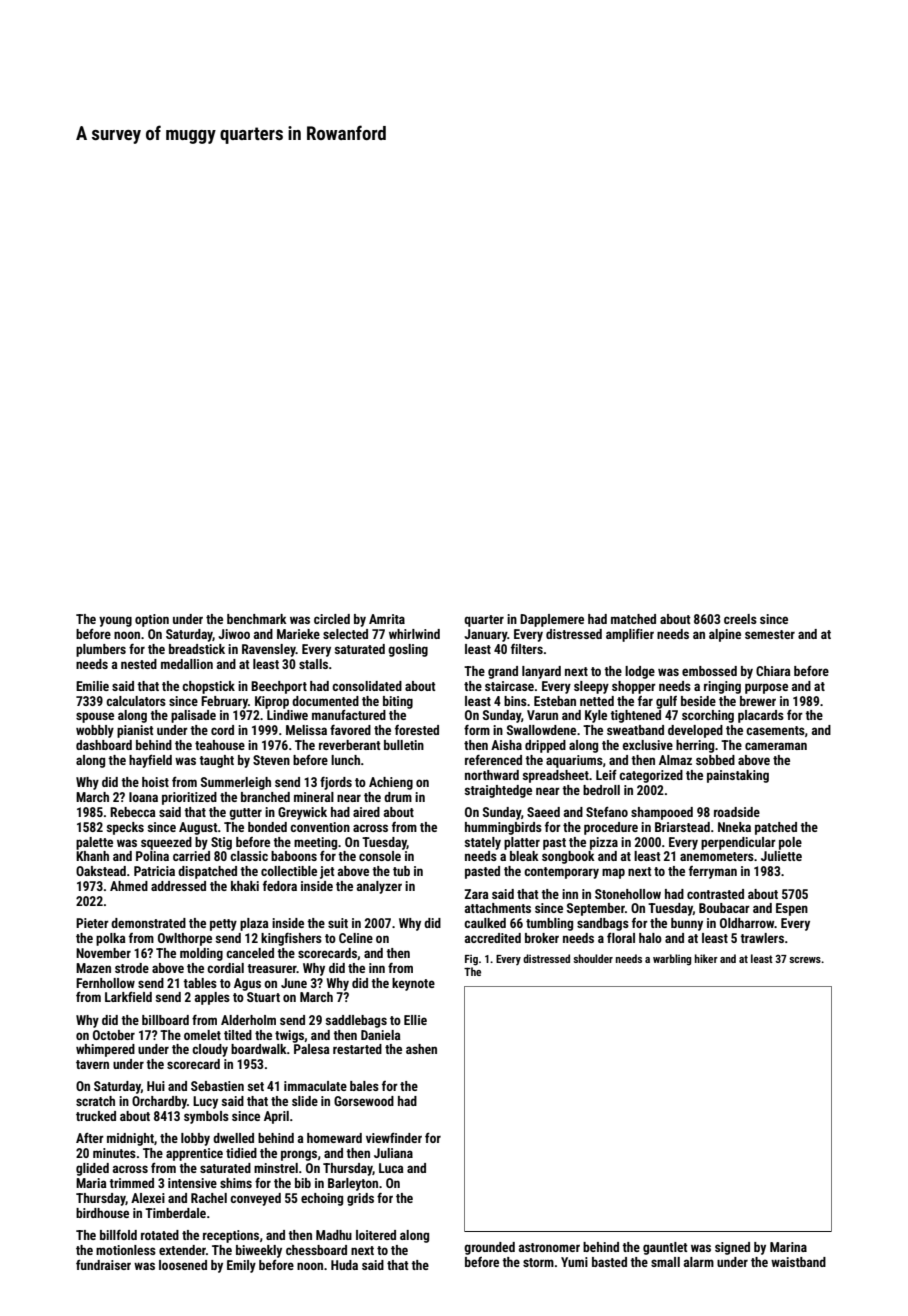 The image size is (908, 1316). Describe the element at coordinates (201, 954) in the page. I see `molding` at that location.
